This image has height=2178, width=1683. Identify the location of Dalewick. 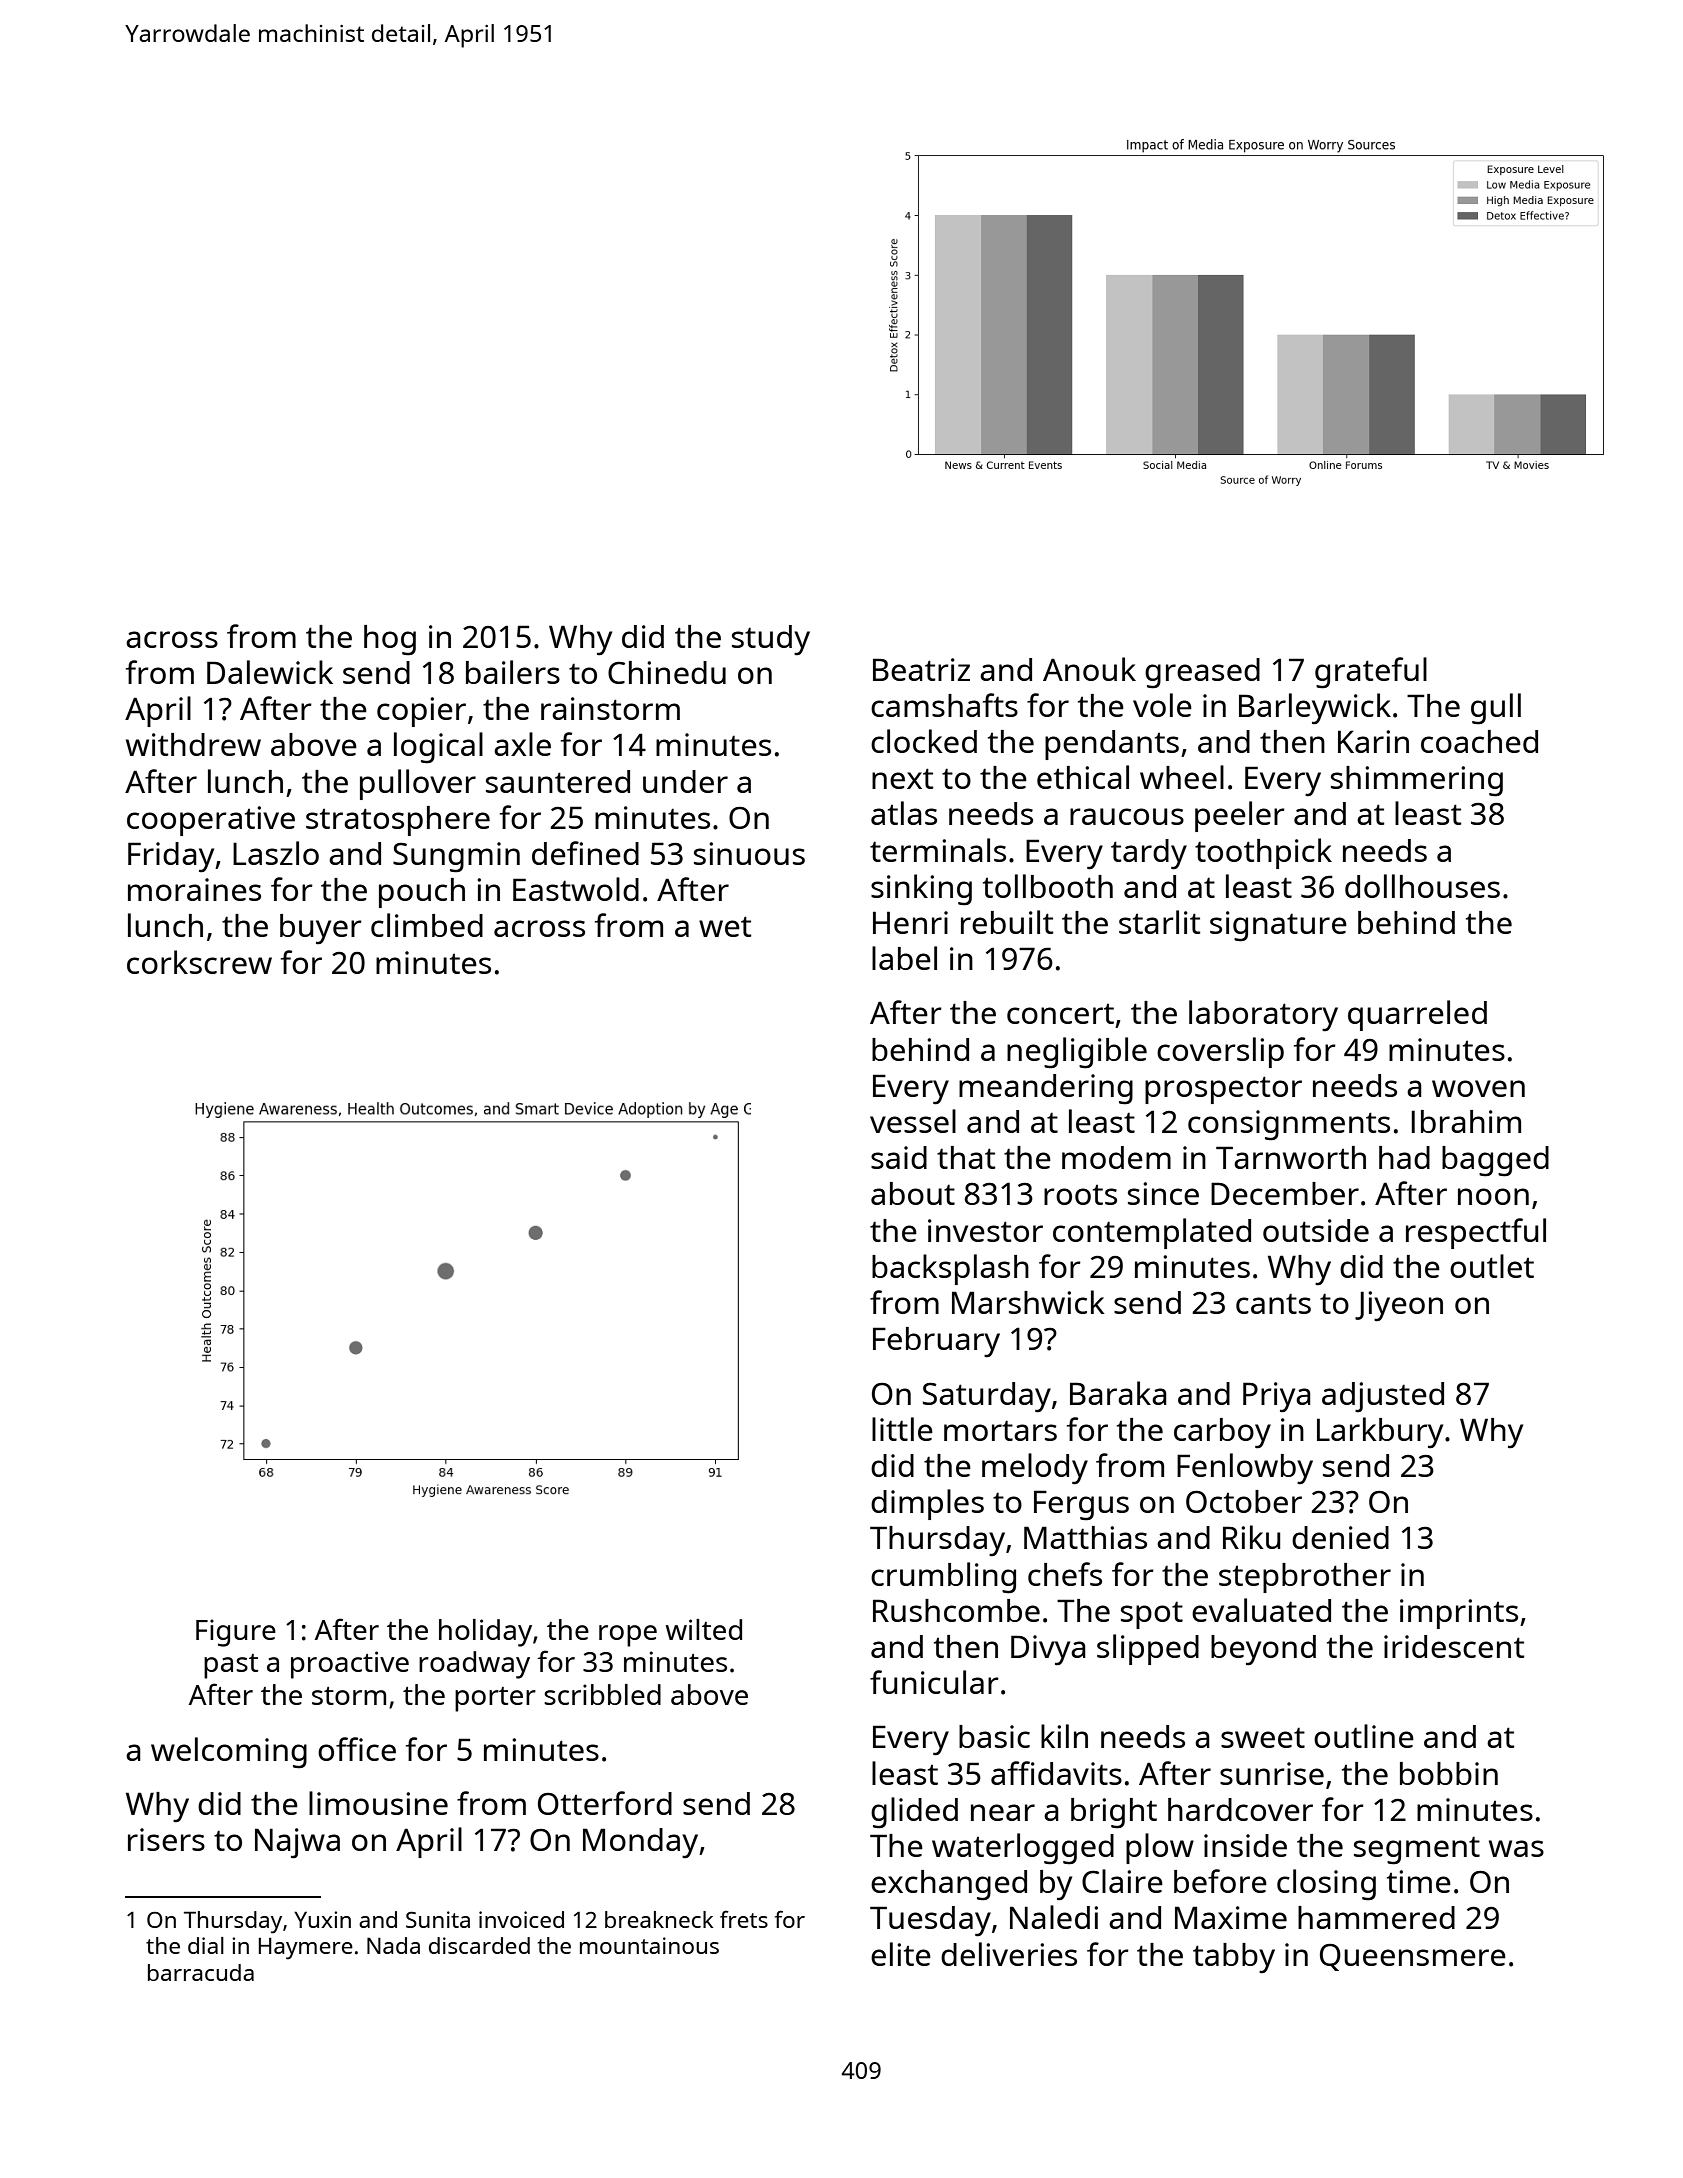
(270, 672).
